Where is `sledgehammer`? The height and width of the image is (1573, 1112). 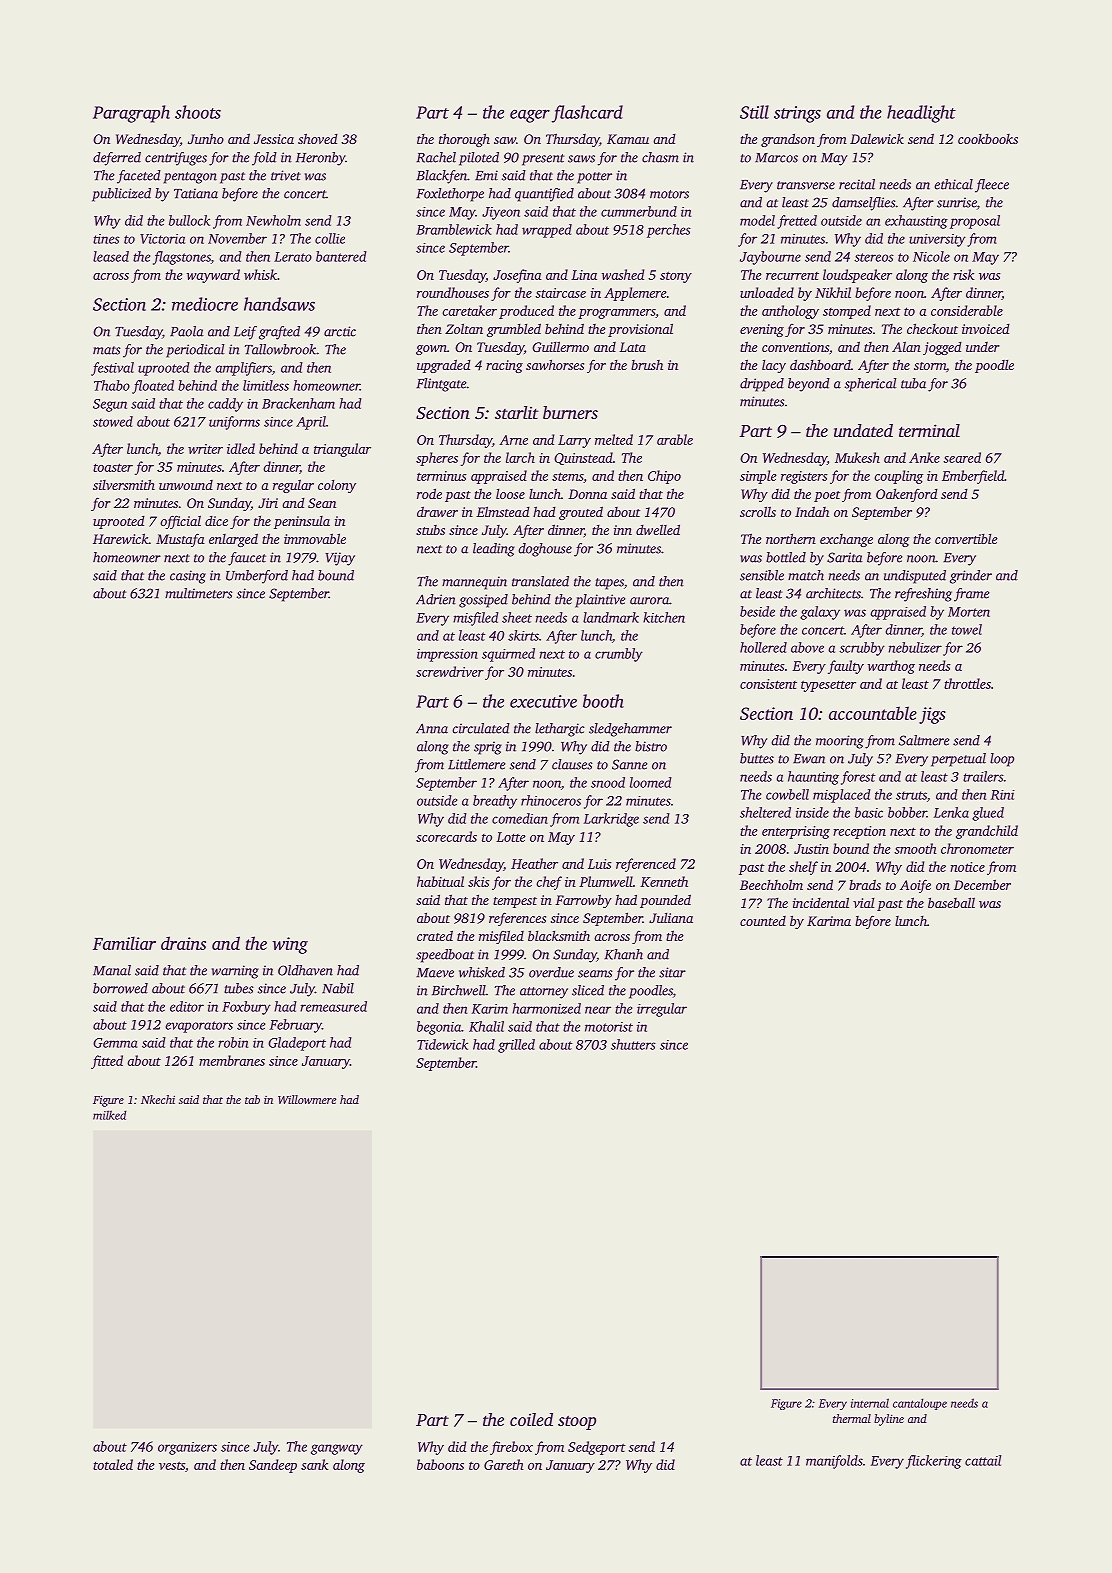 sledgehammer is located at coordinates (630, 730).
